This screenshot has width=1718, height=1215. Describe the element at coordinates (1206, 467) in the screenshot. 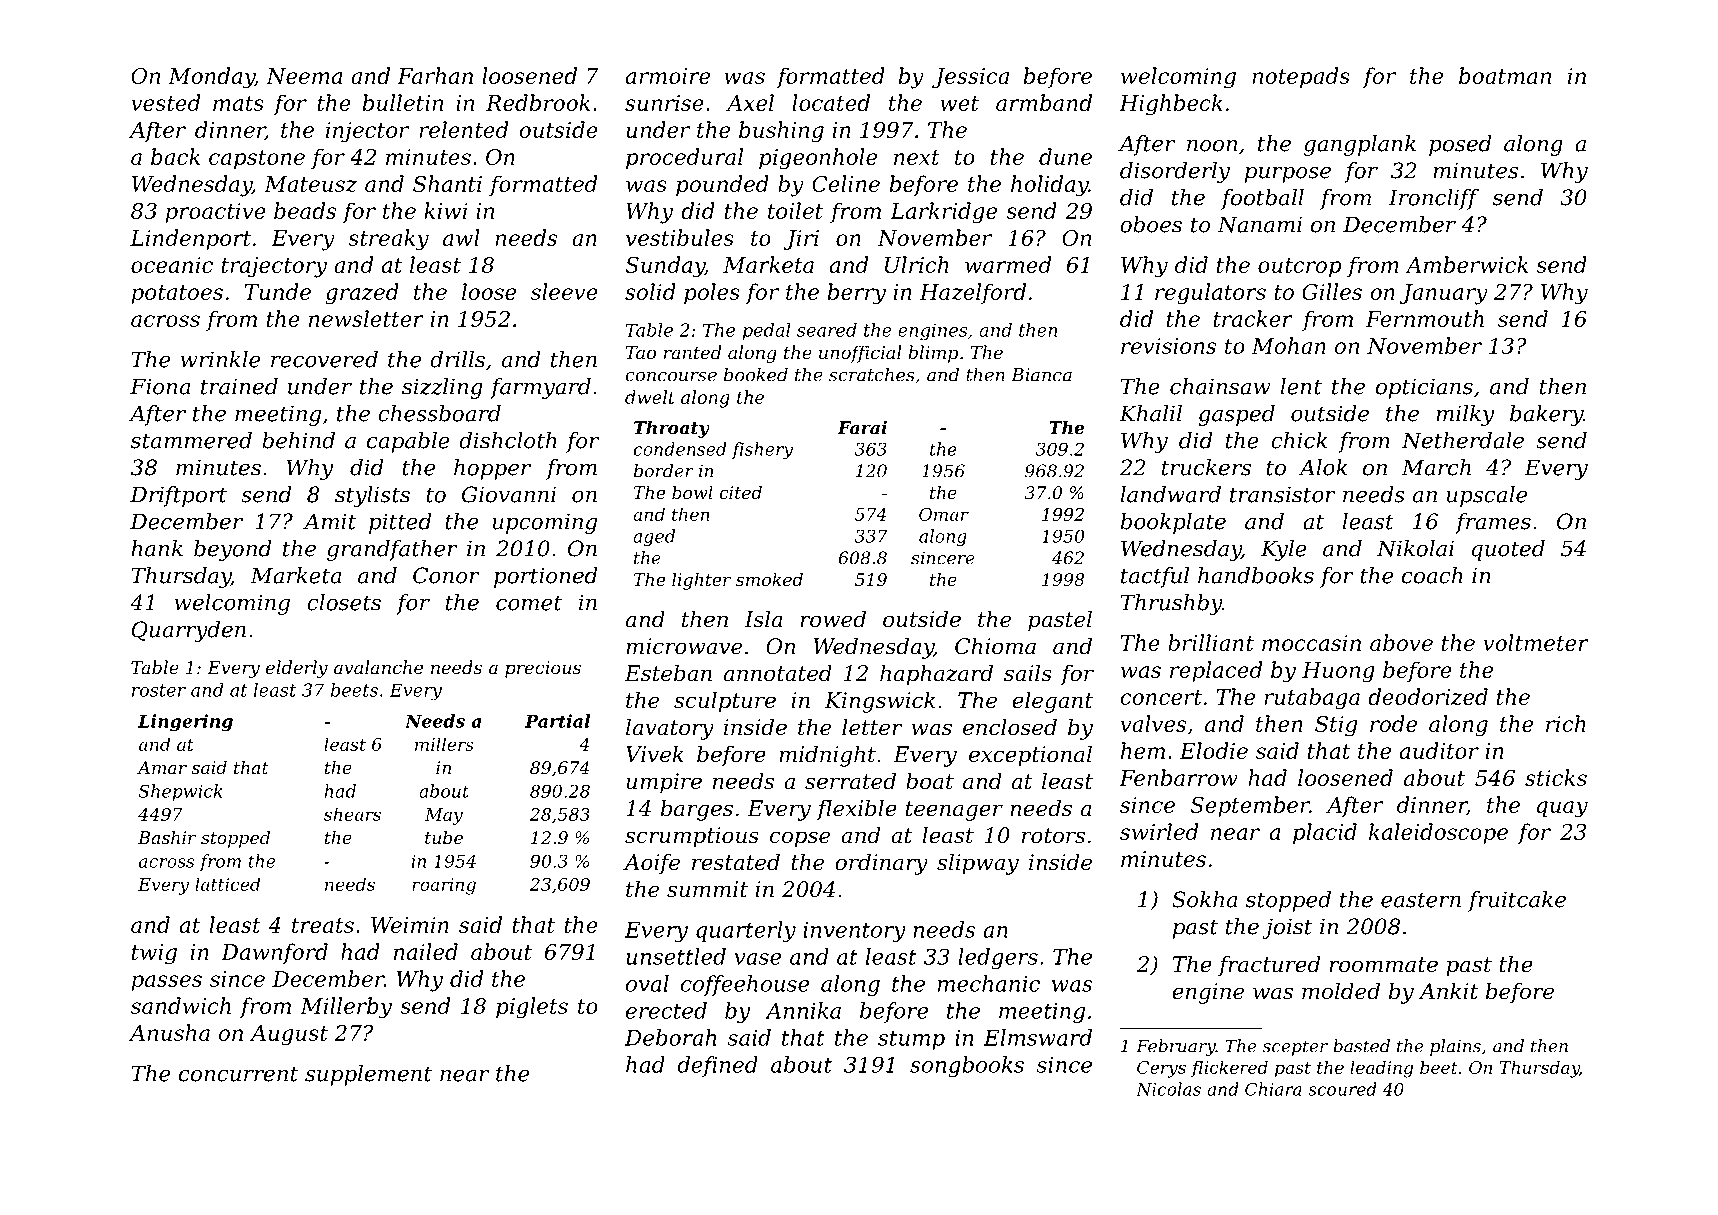

I see `truckers` at that location.
